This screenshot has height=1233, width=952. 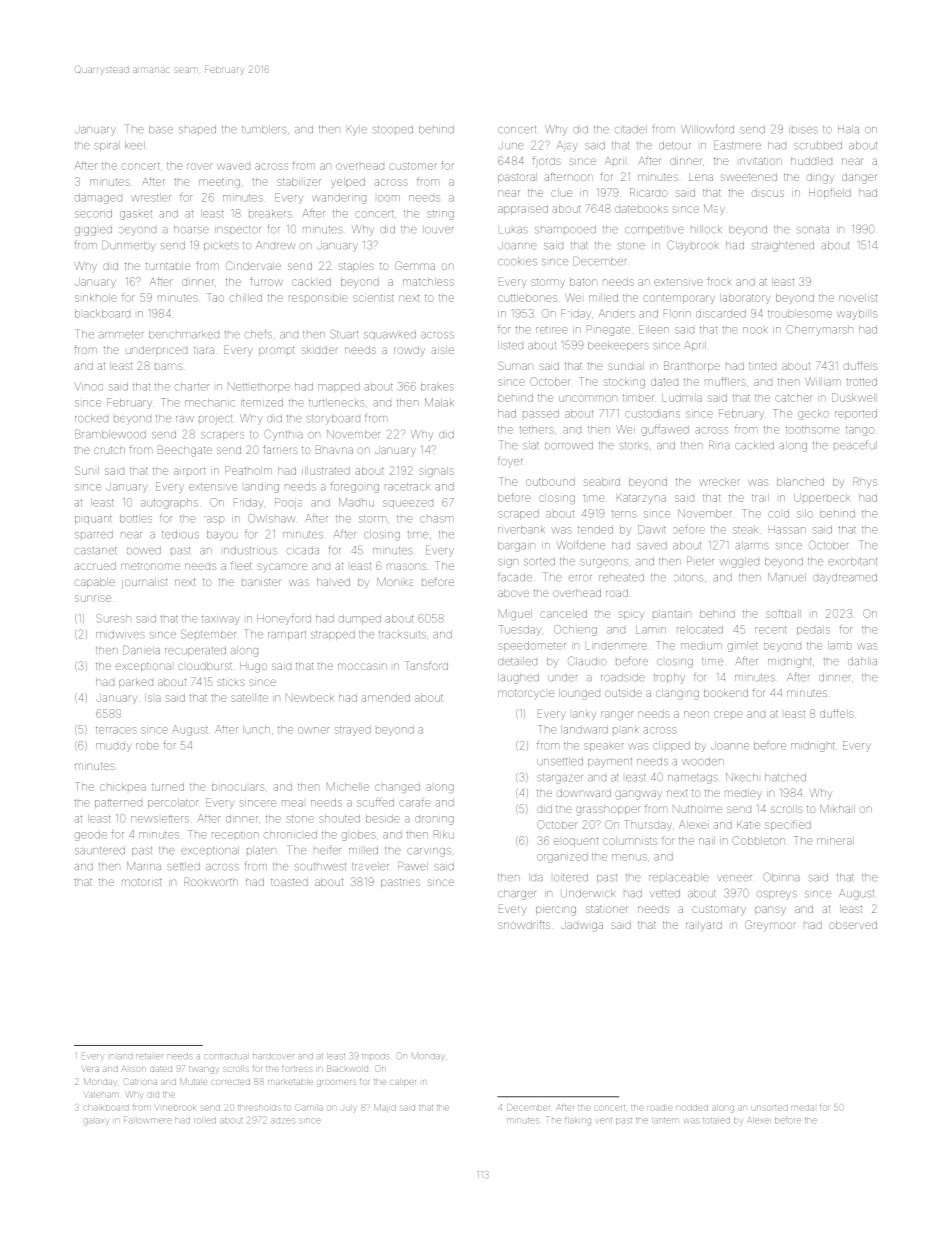 I want to click on citadel, so click(x=631, y=129).
